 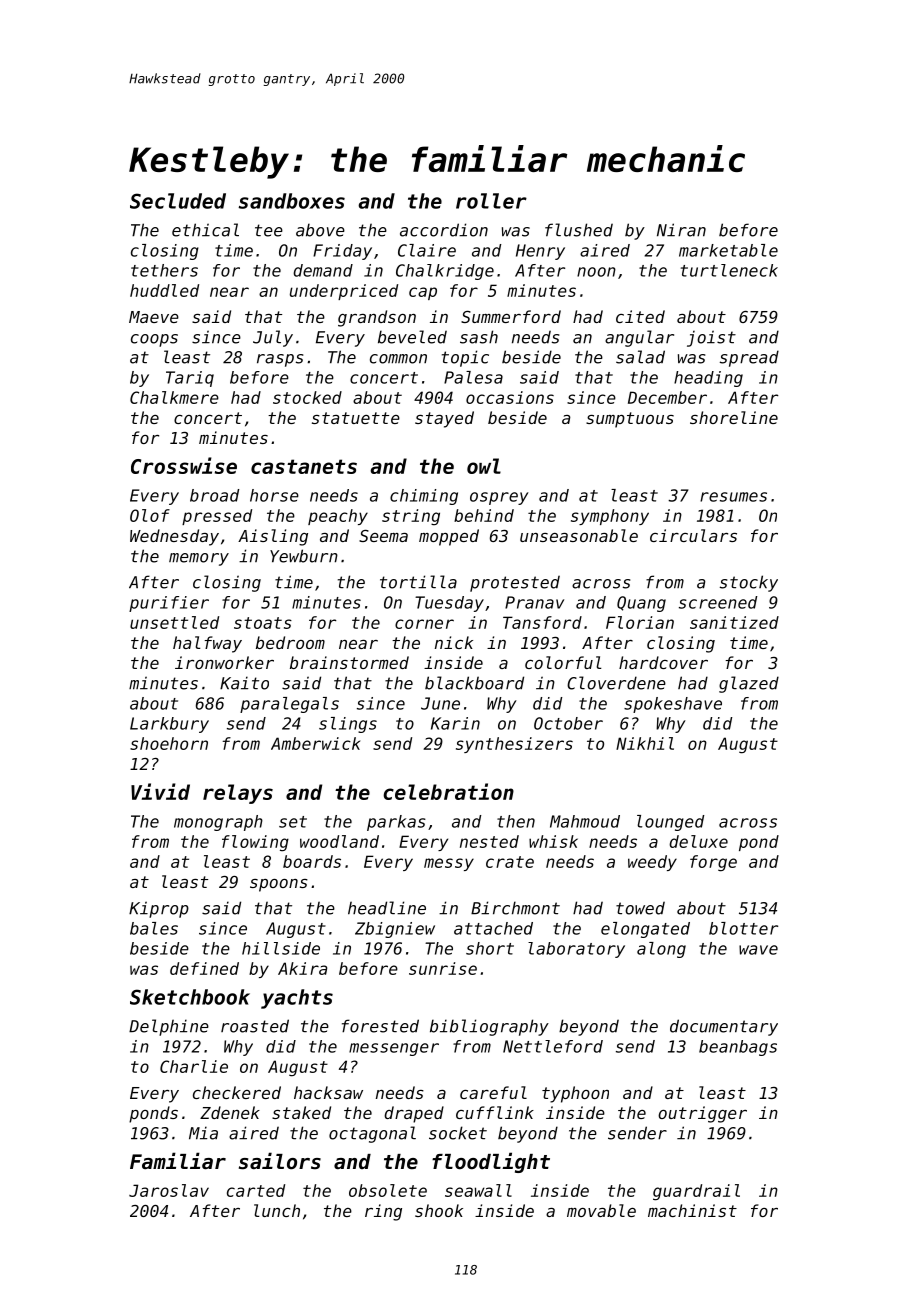 What do you see at coordinates (396, 823) in the screenshot?
I see `parkas` at bounding box center [396, 823].
